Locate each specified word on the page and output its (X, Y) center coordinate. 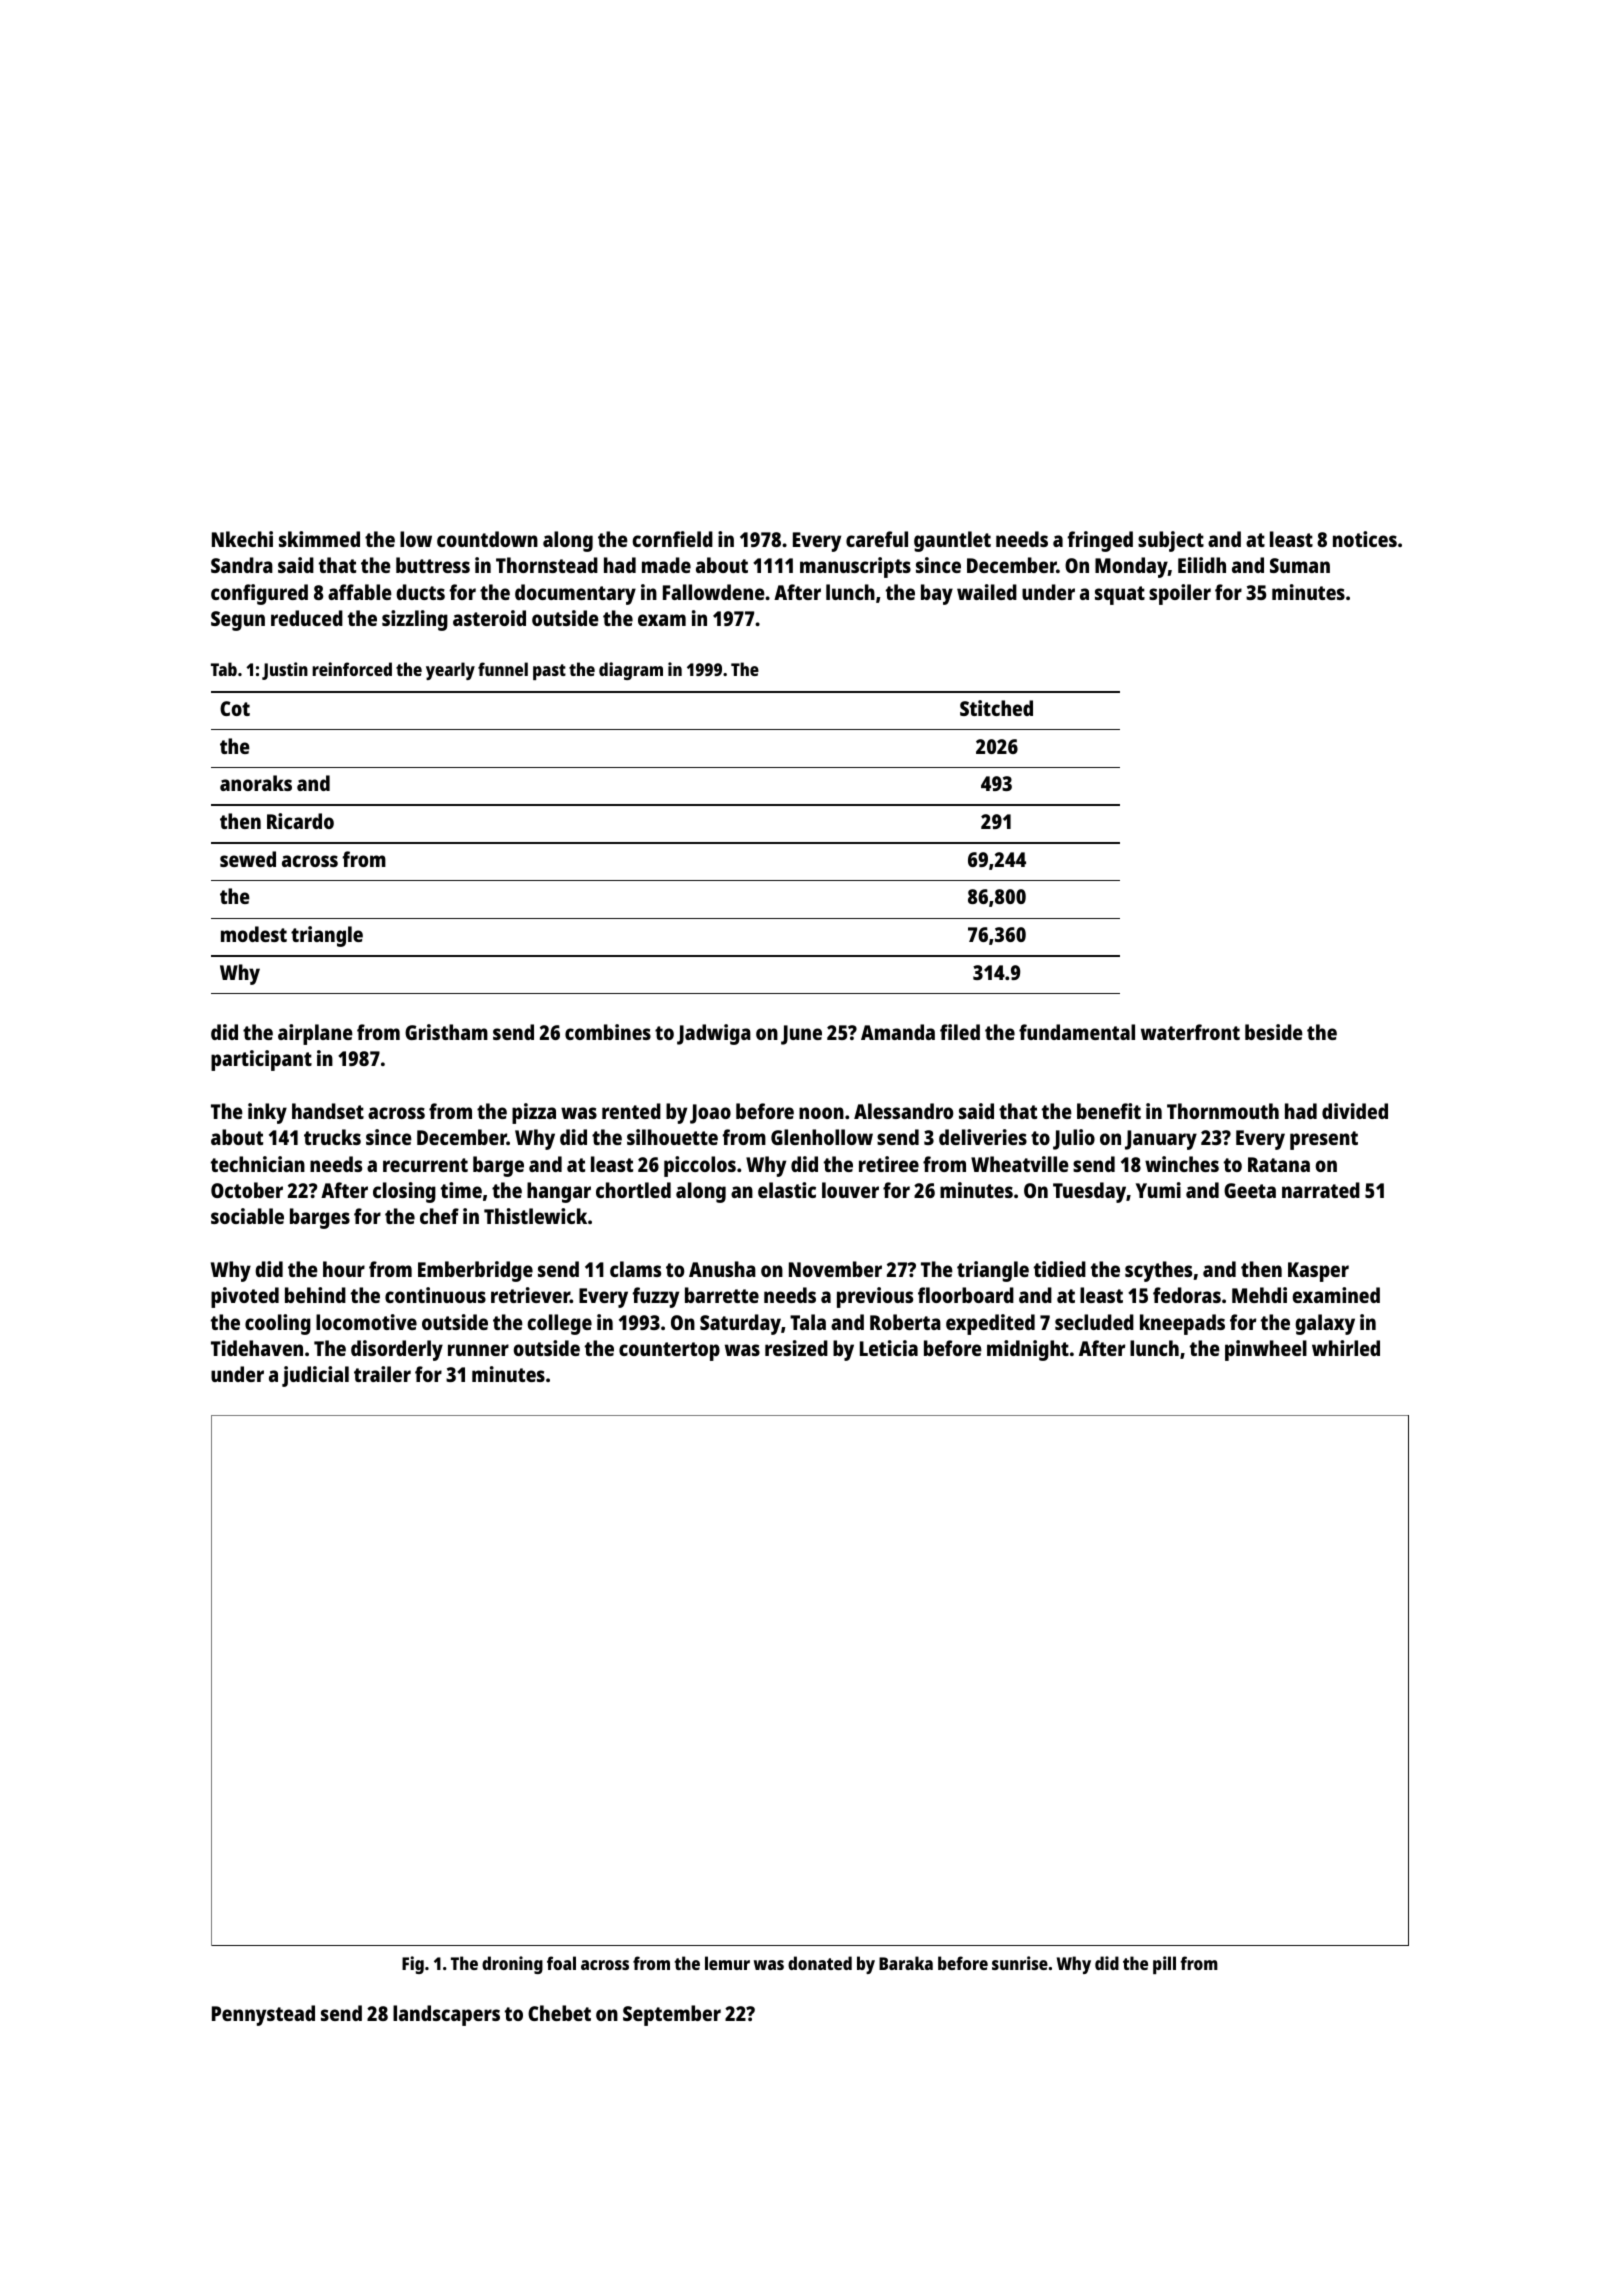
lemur (727, 1963)
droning (512, 1965)
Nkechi (242, 539)
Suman (1300, 565)
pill (1164, 1965)
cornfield (672, 539)
